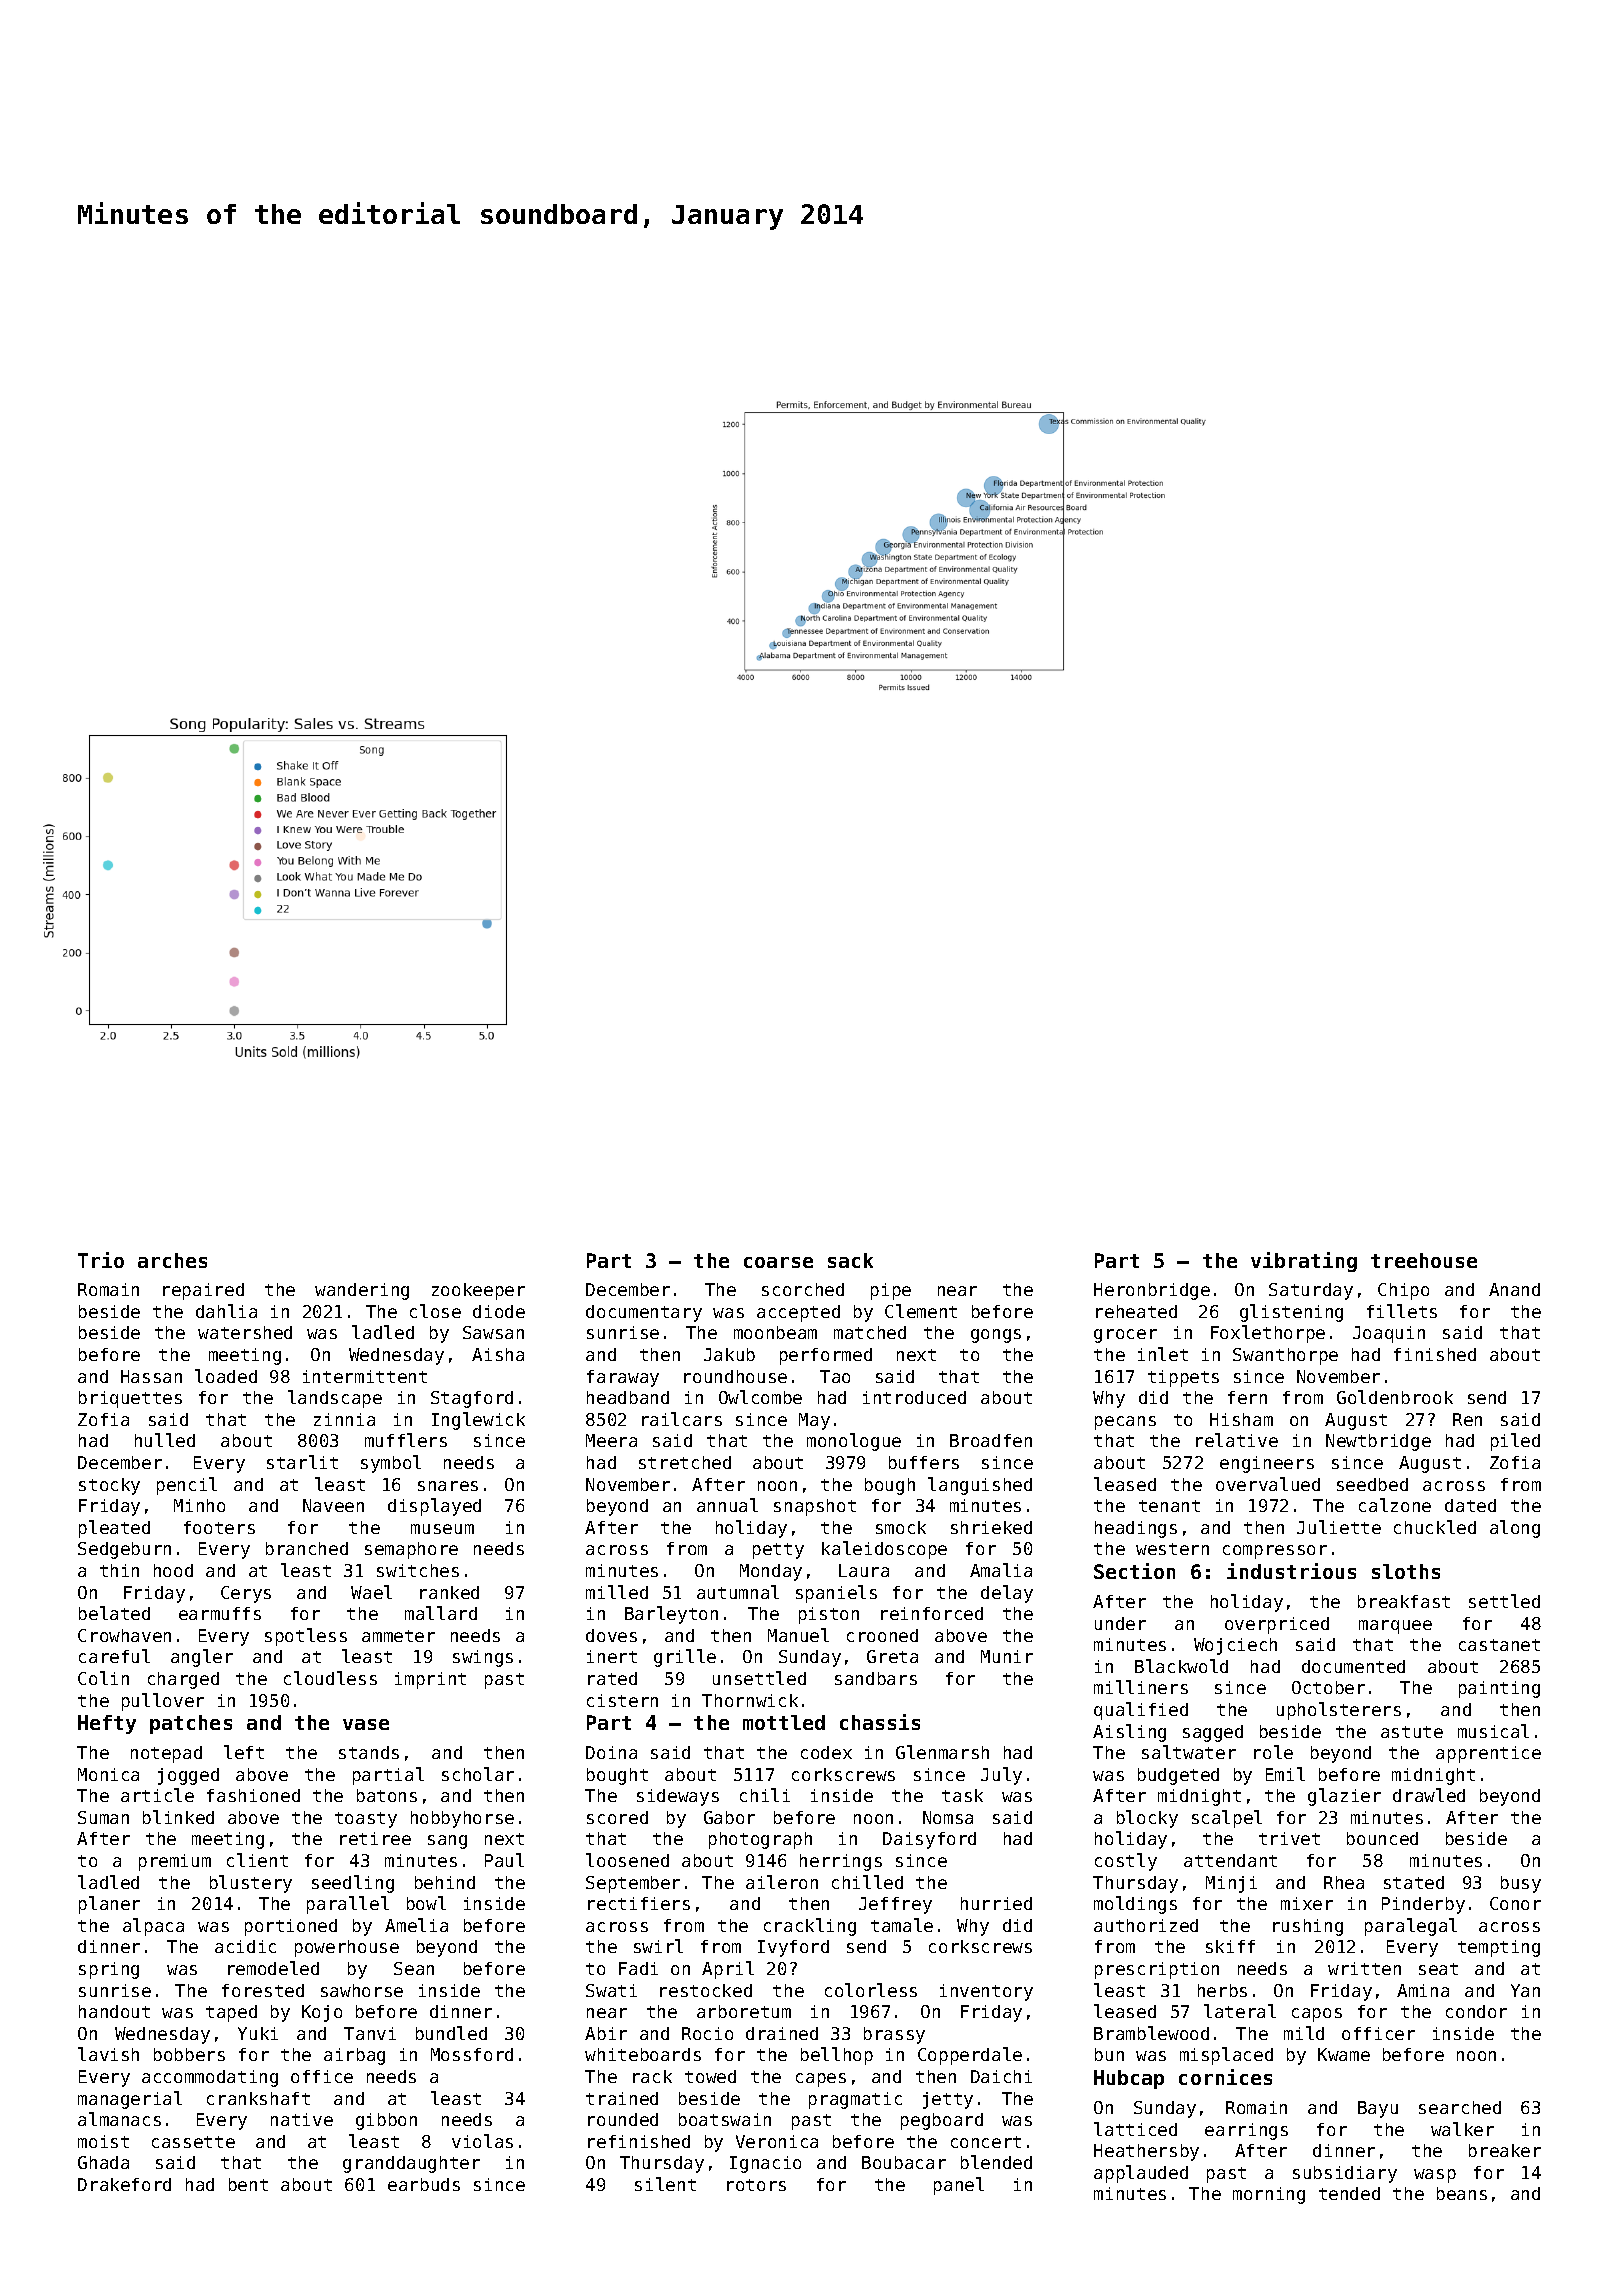  Describe the element at coordinates (191, 1724) in the page. I see `patches` at that location.
